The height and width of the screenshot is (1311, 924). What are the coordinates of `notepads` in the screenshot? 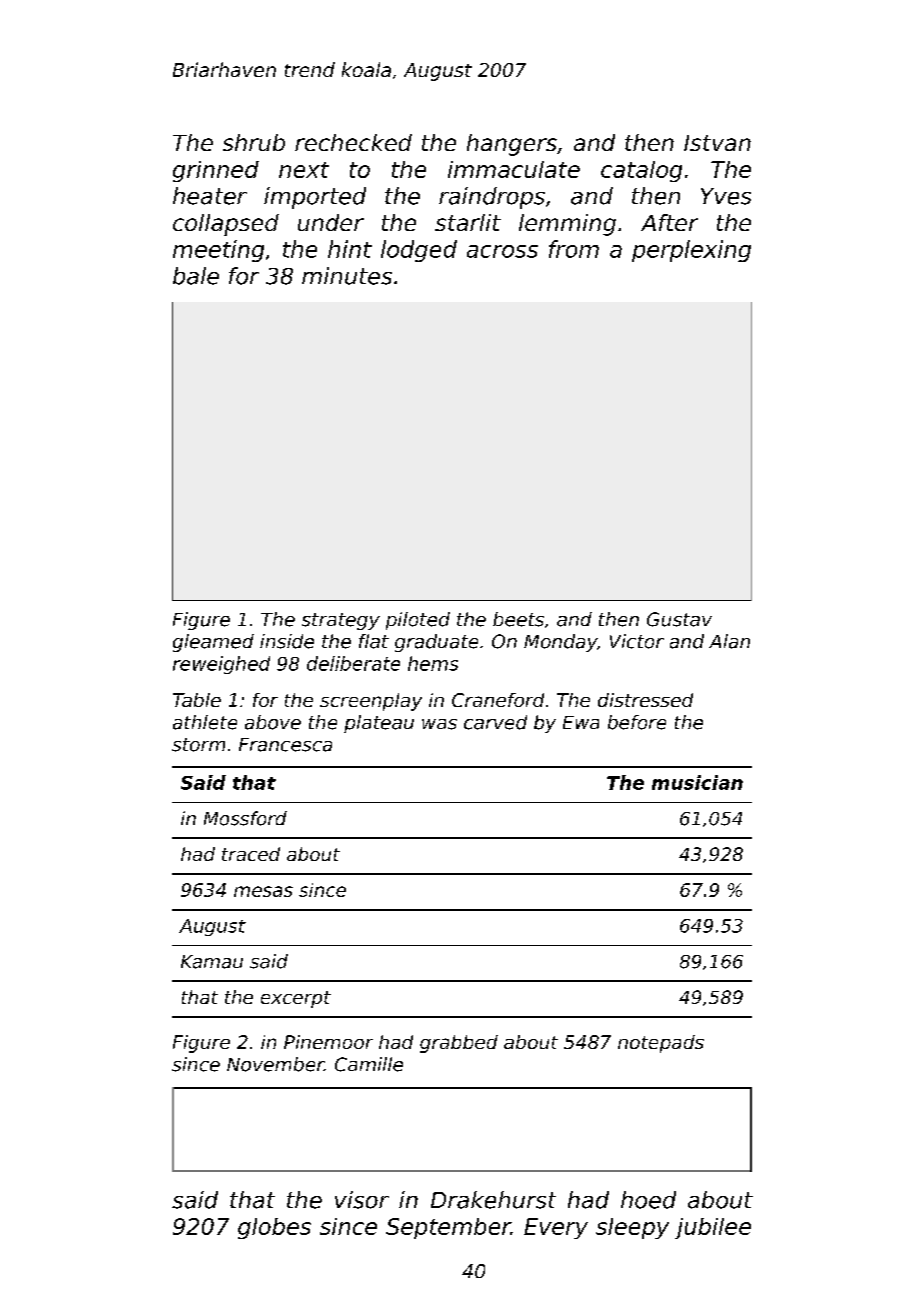 It's located at (661, 1044).
